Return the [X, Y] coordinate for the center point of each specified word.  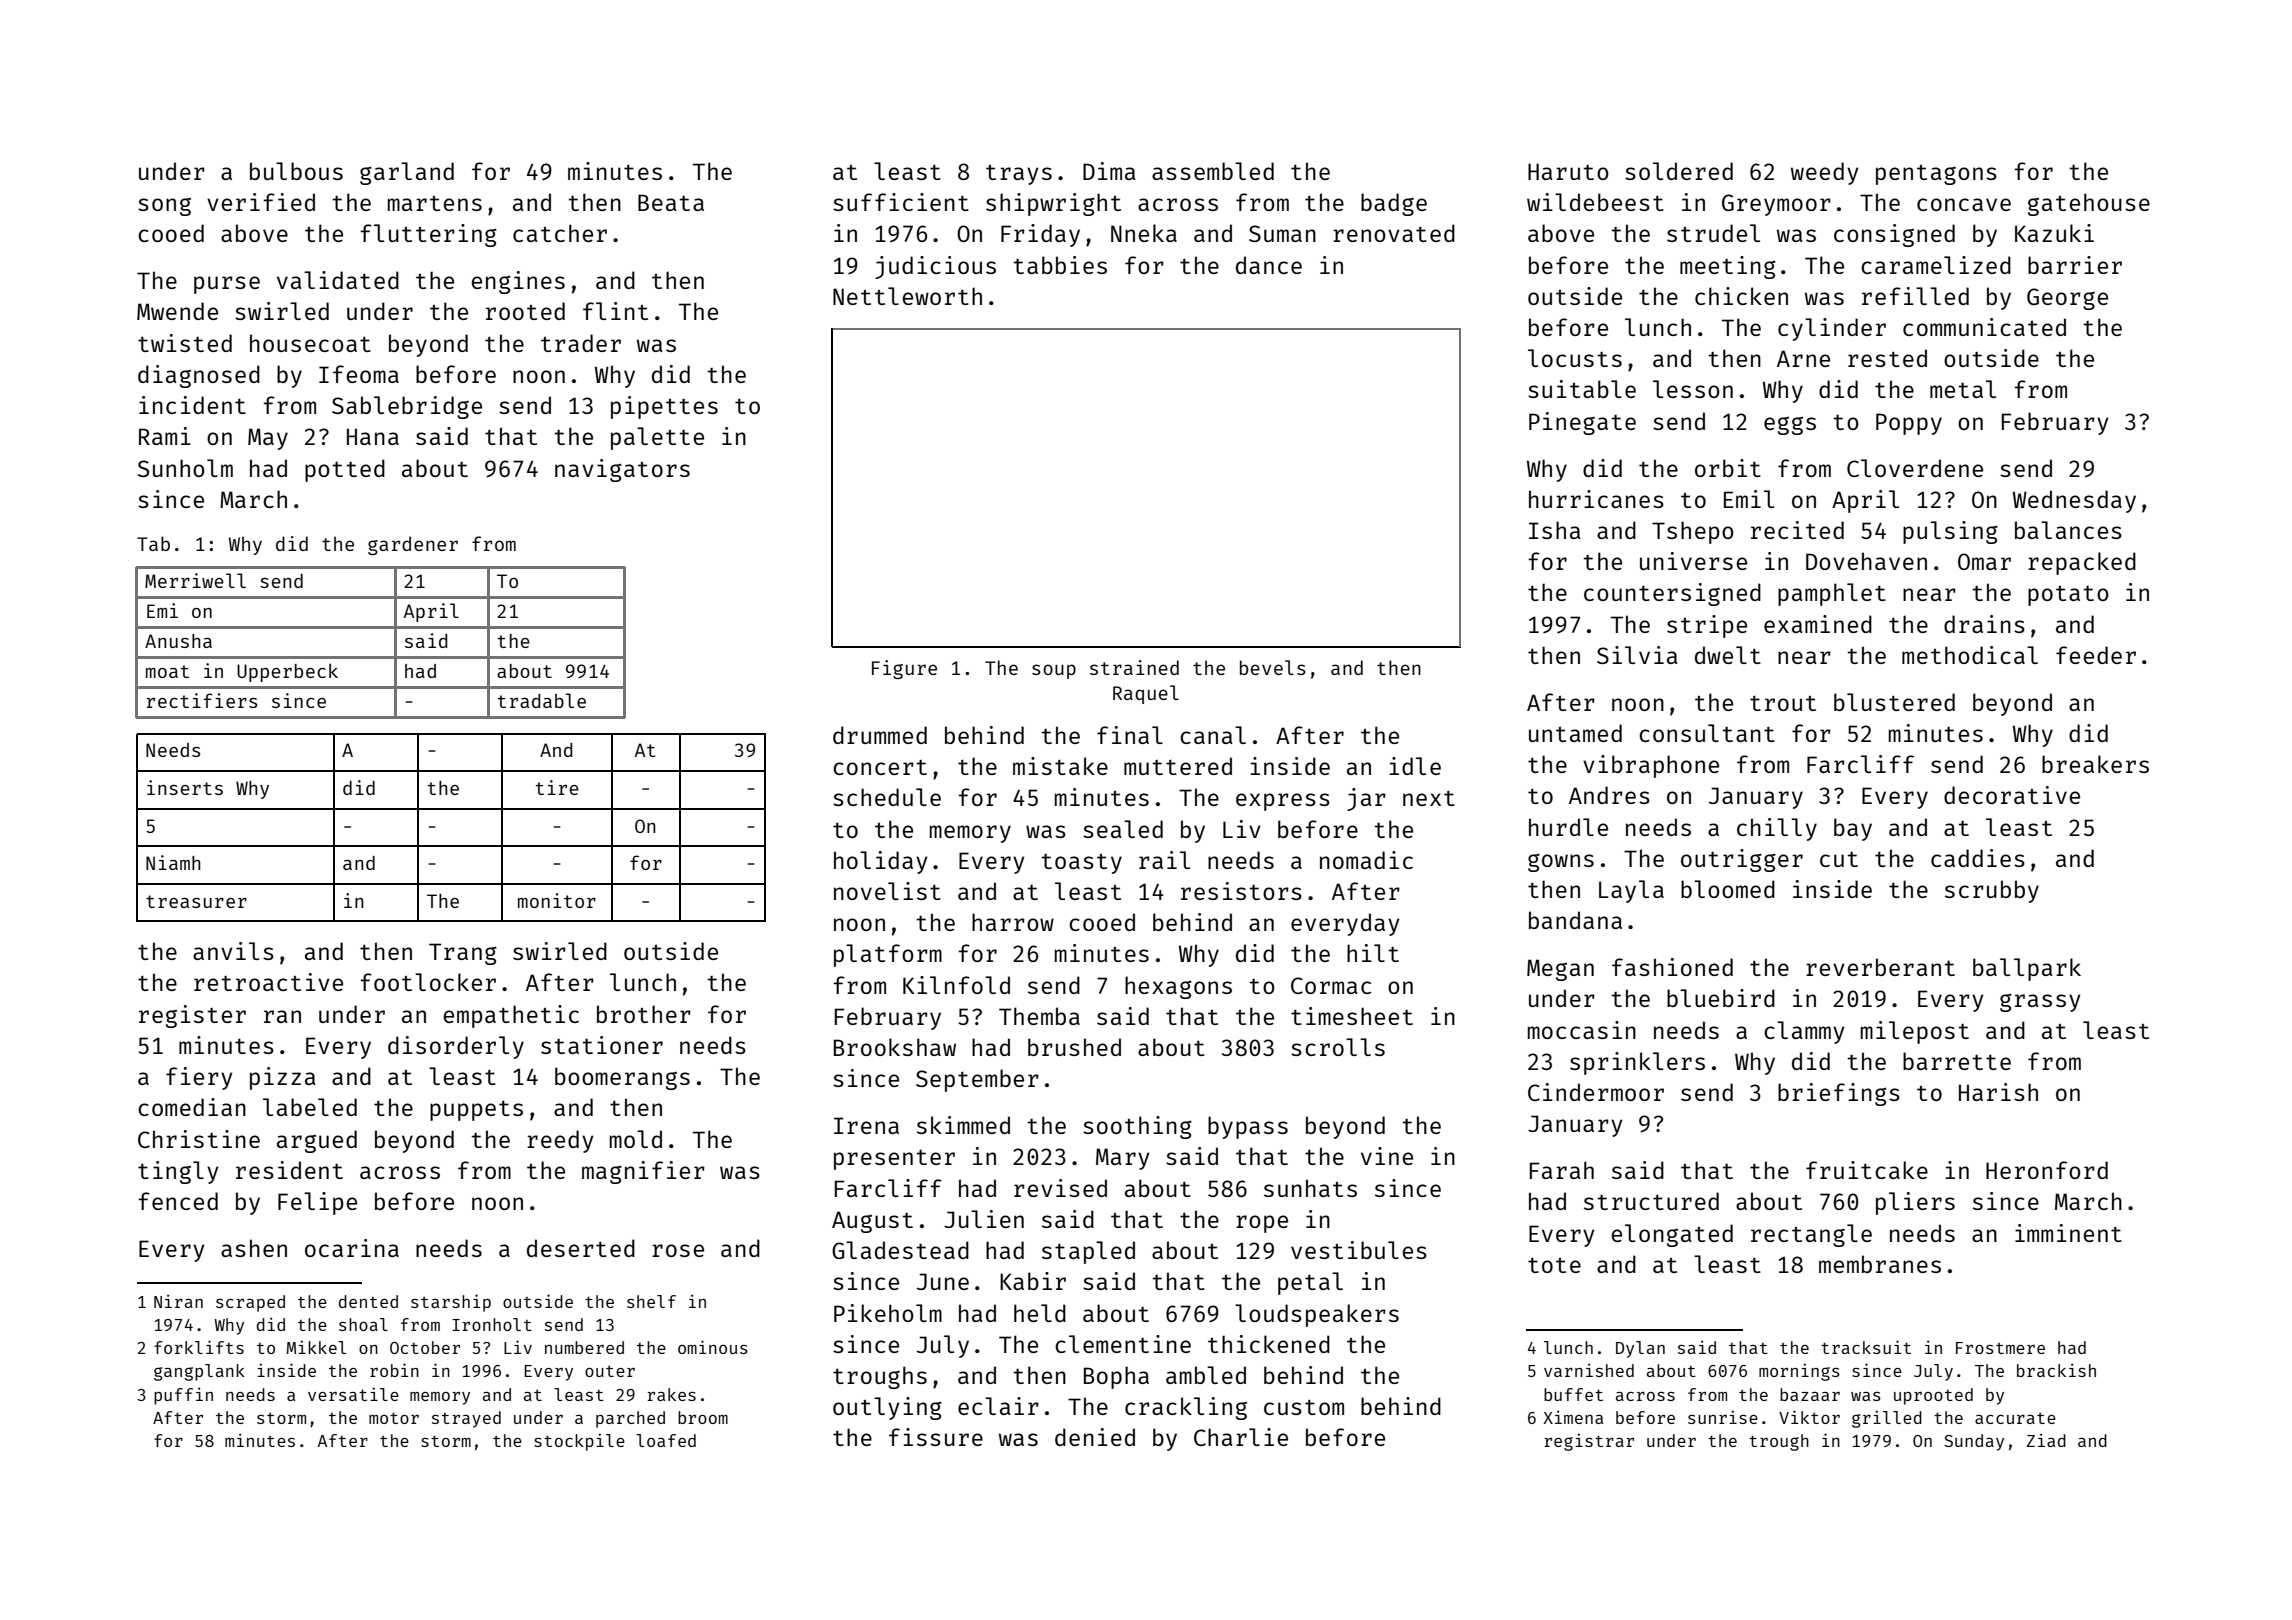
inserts [185, 787]
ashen [254, 1248]
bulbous [296, 171]
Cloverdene [1915, 468]
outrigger [1742, 860]
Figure [904, 669]
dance [1269, 265]
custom [1304, 1407]
